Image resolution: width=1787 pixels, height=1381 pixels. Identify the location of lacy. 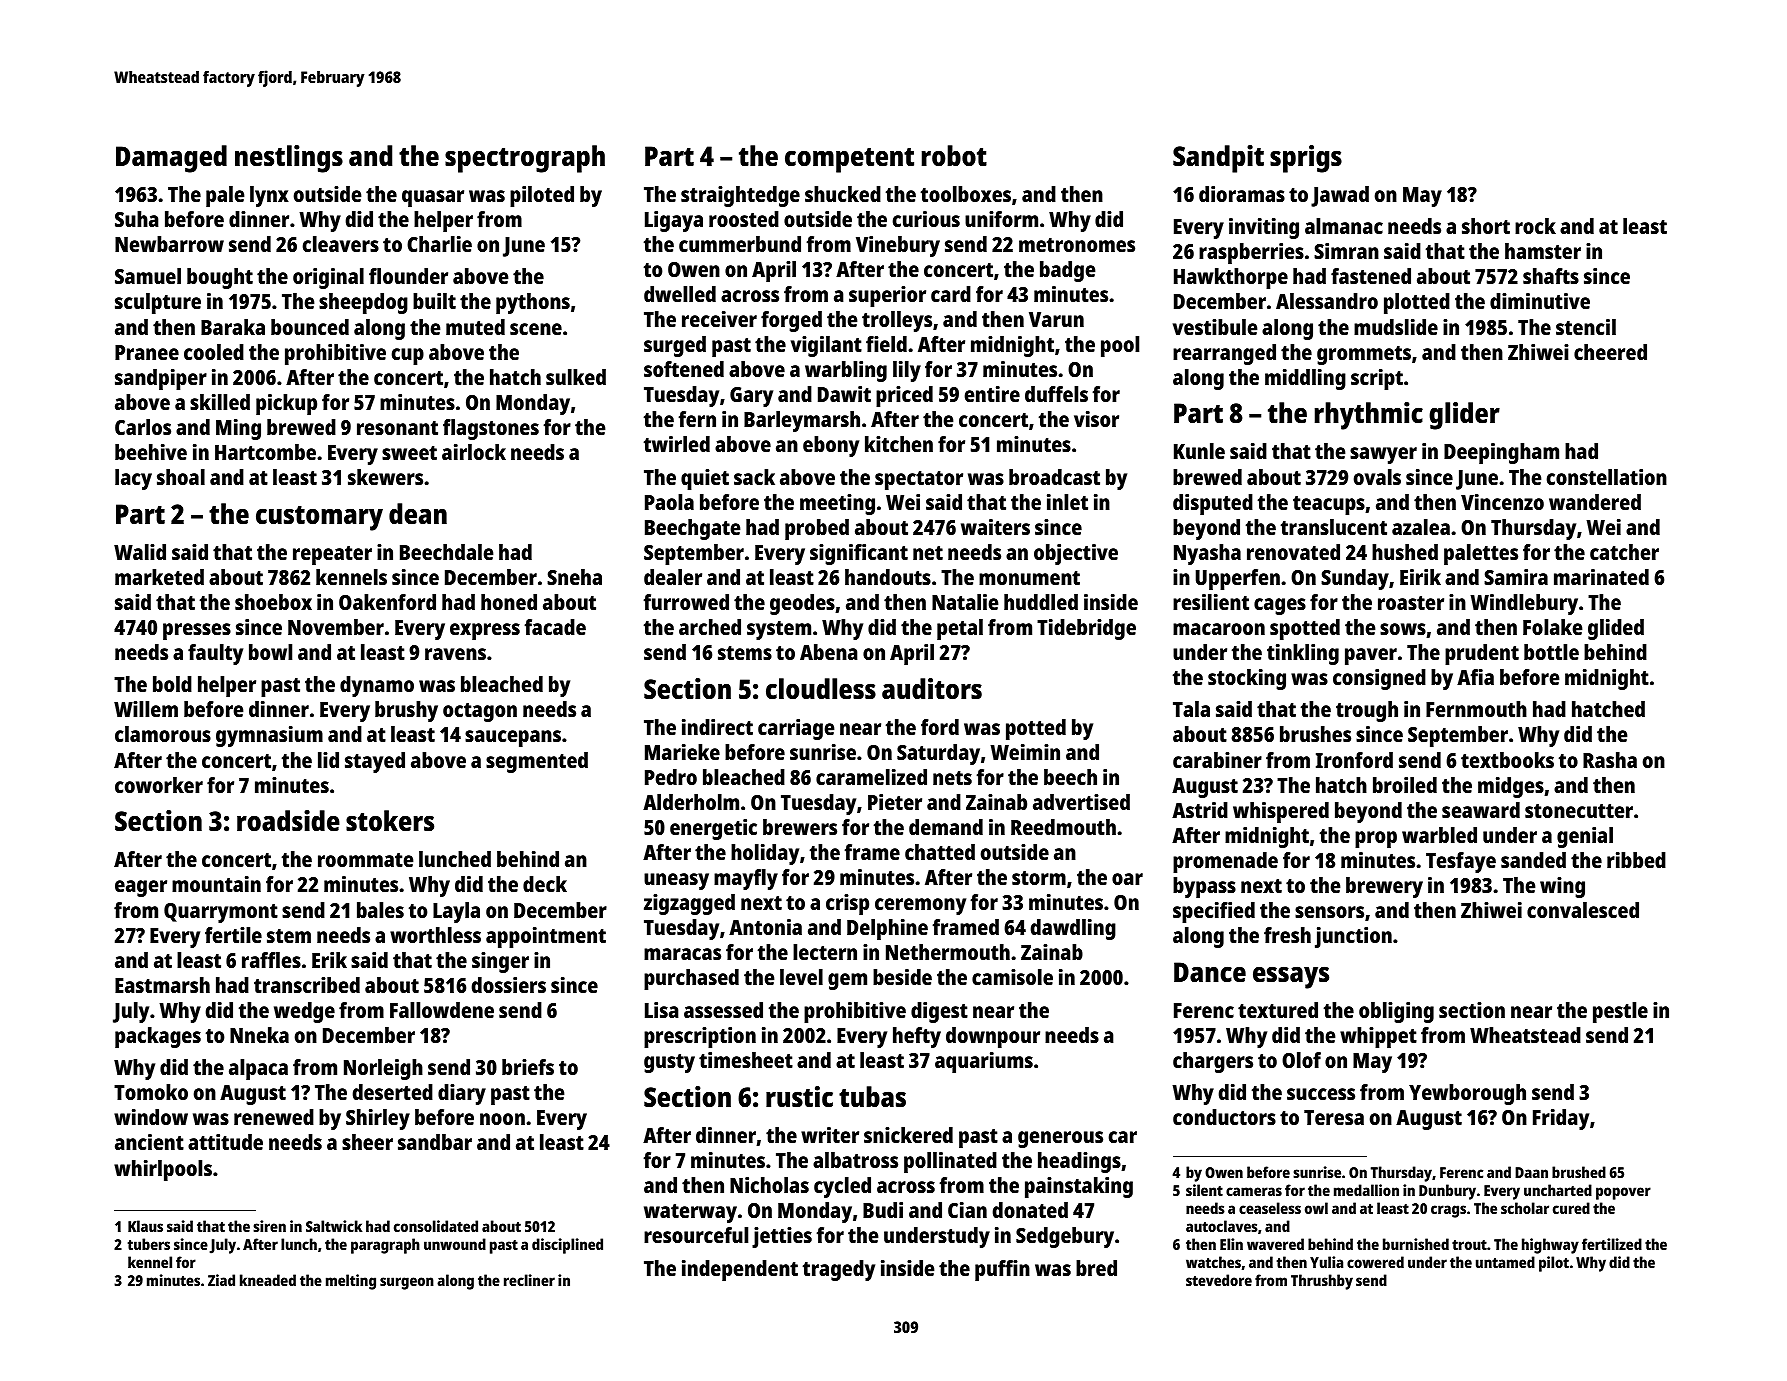
(133, 479).
